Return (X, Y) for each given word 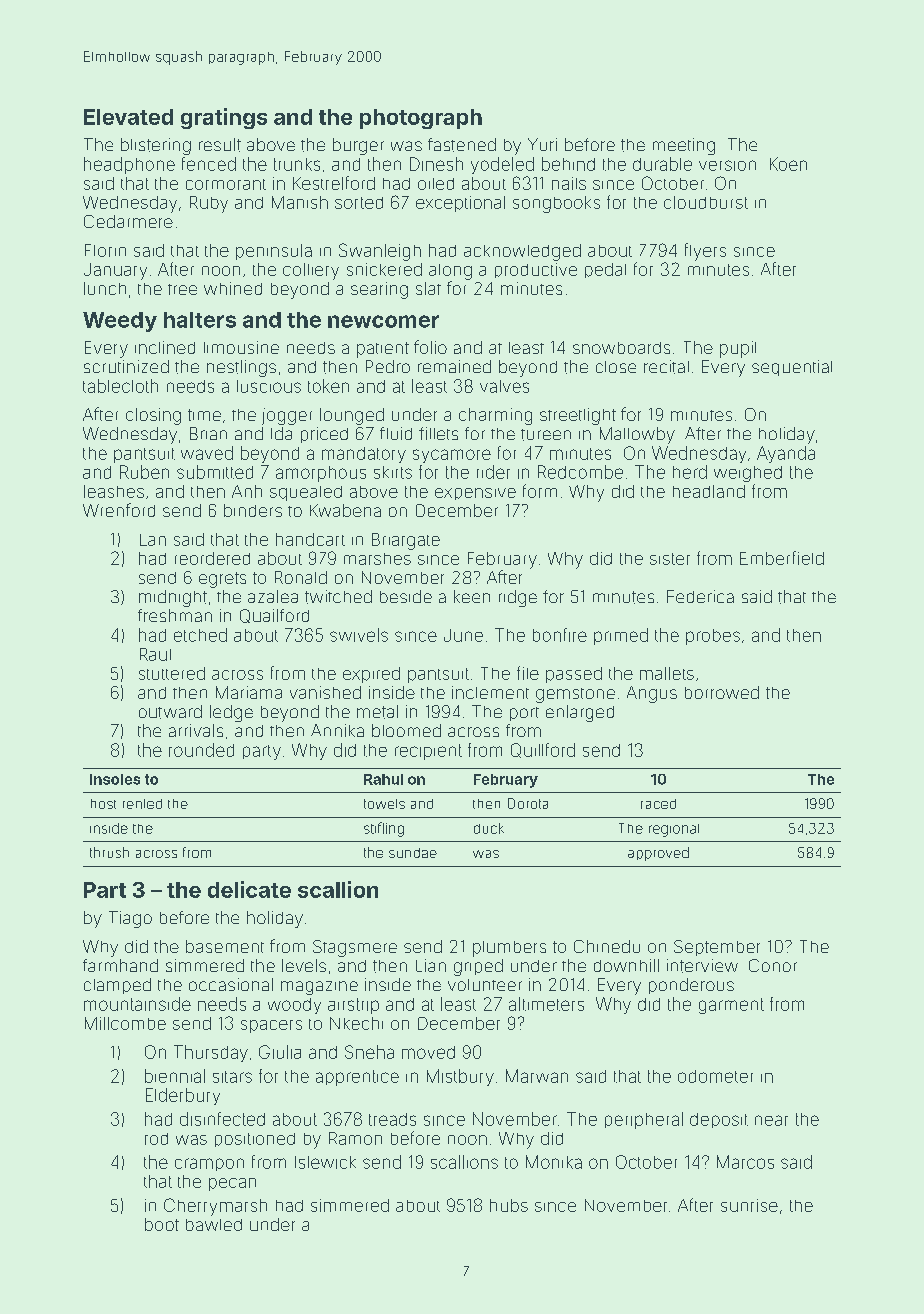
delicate (249, 889)
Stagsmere (355, 948)
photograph (421, 119)
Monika (554, 1162)
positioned (255, 1140)
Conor (773, 965)
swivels (359, 635)
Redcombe (580, 472)
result (220, 145)
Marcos (745, 1162)
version (727, 165)
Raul (155, 654)
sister (670, 559)
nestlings (241, 368)
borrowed (722, 692)
